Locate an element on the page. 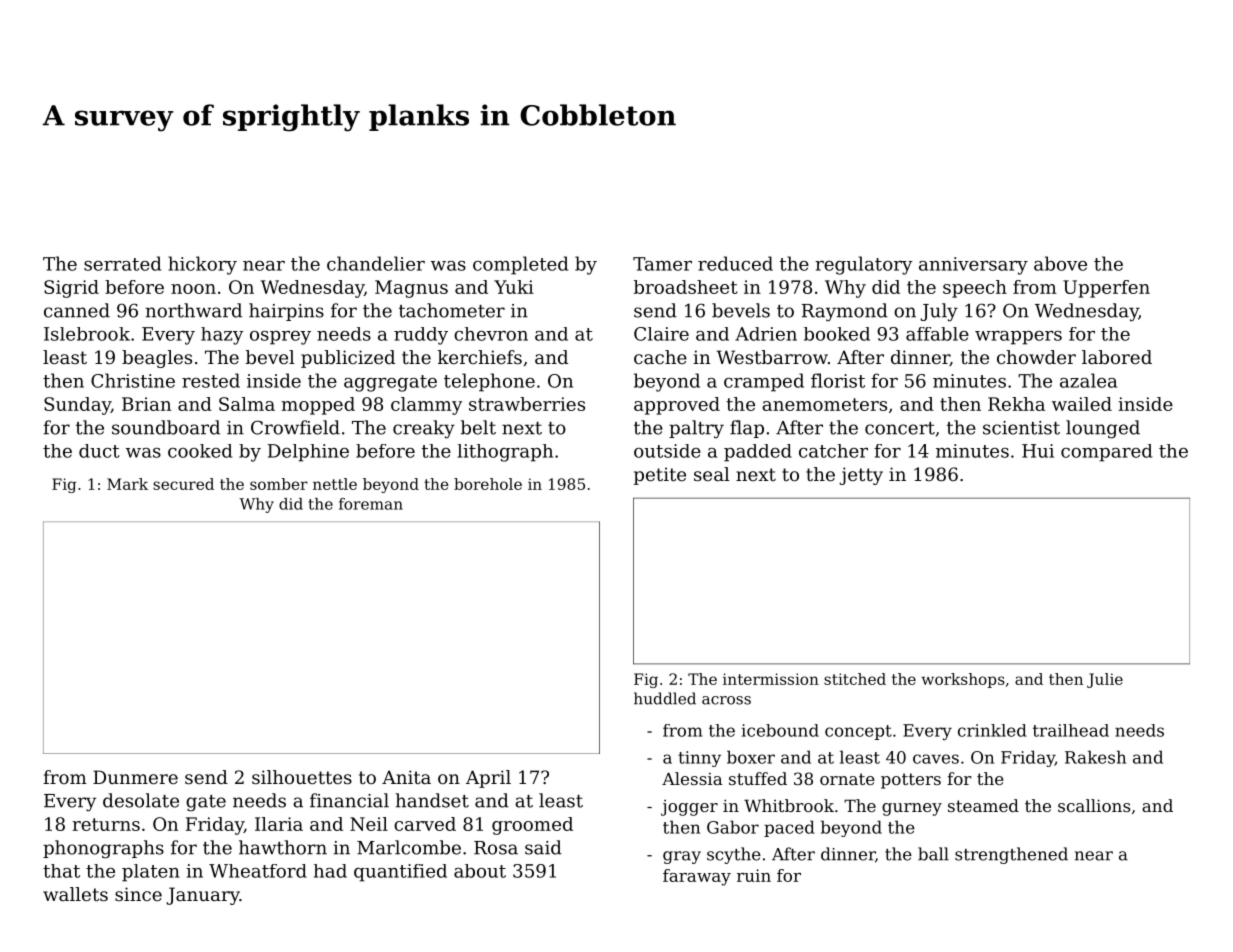 This image has width=1233, height=952. silhouettes is located at coordinates (302, 777).
